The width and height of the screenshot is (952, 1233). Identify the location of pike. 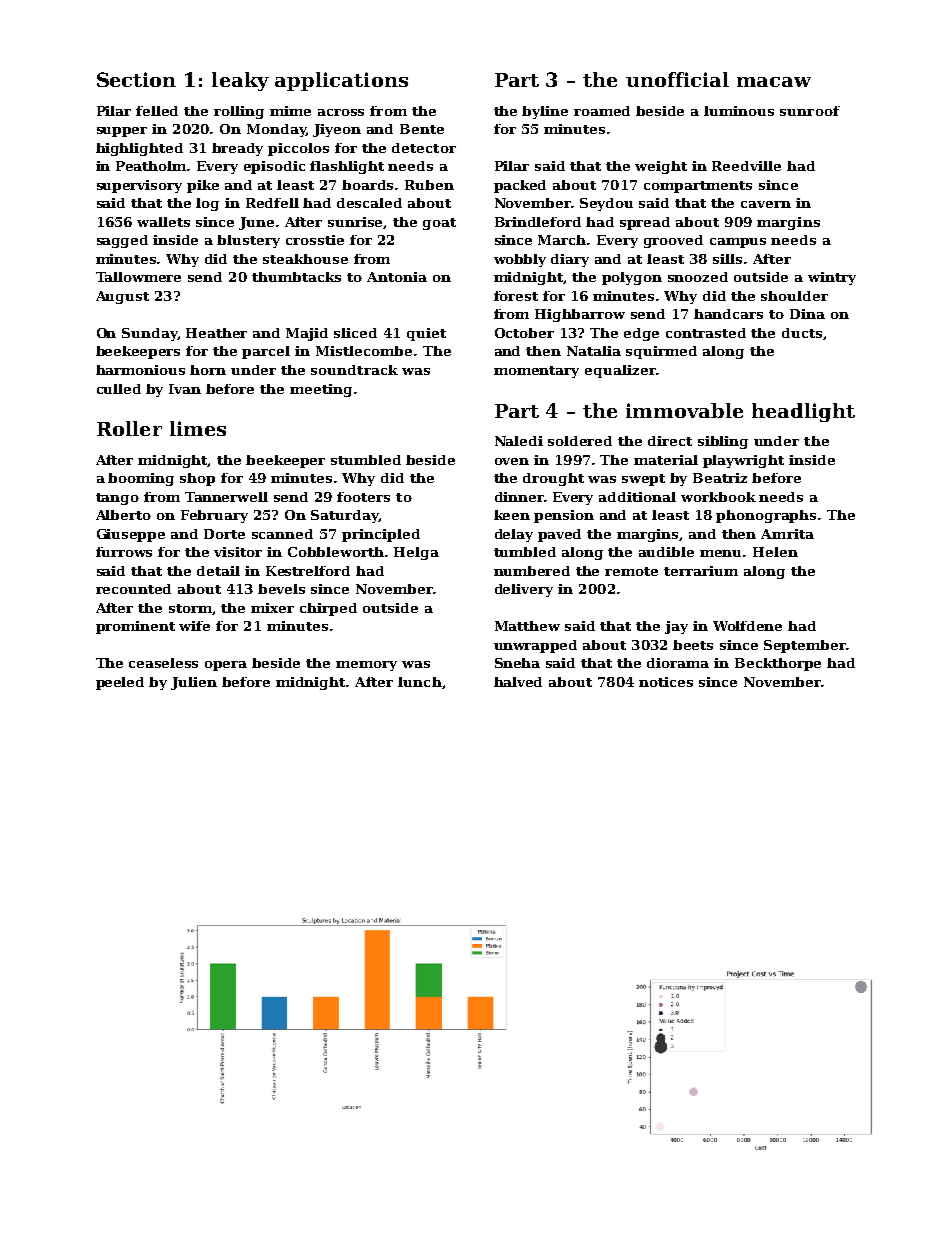
(203, 186).
